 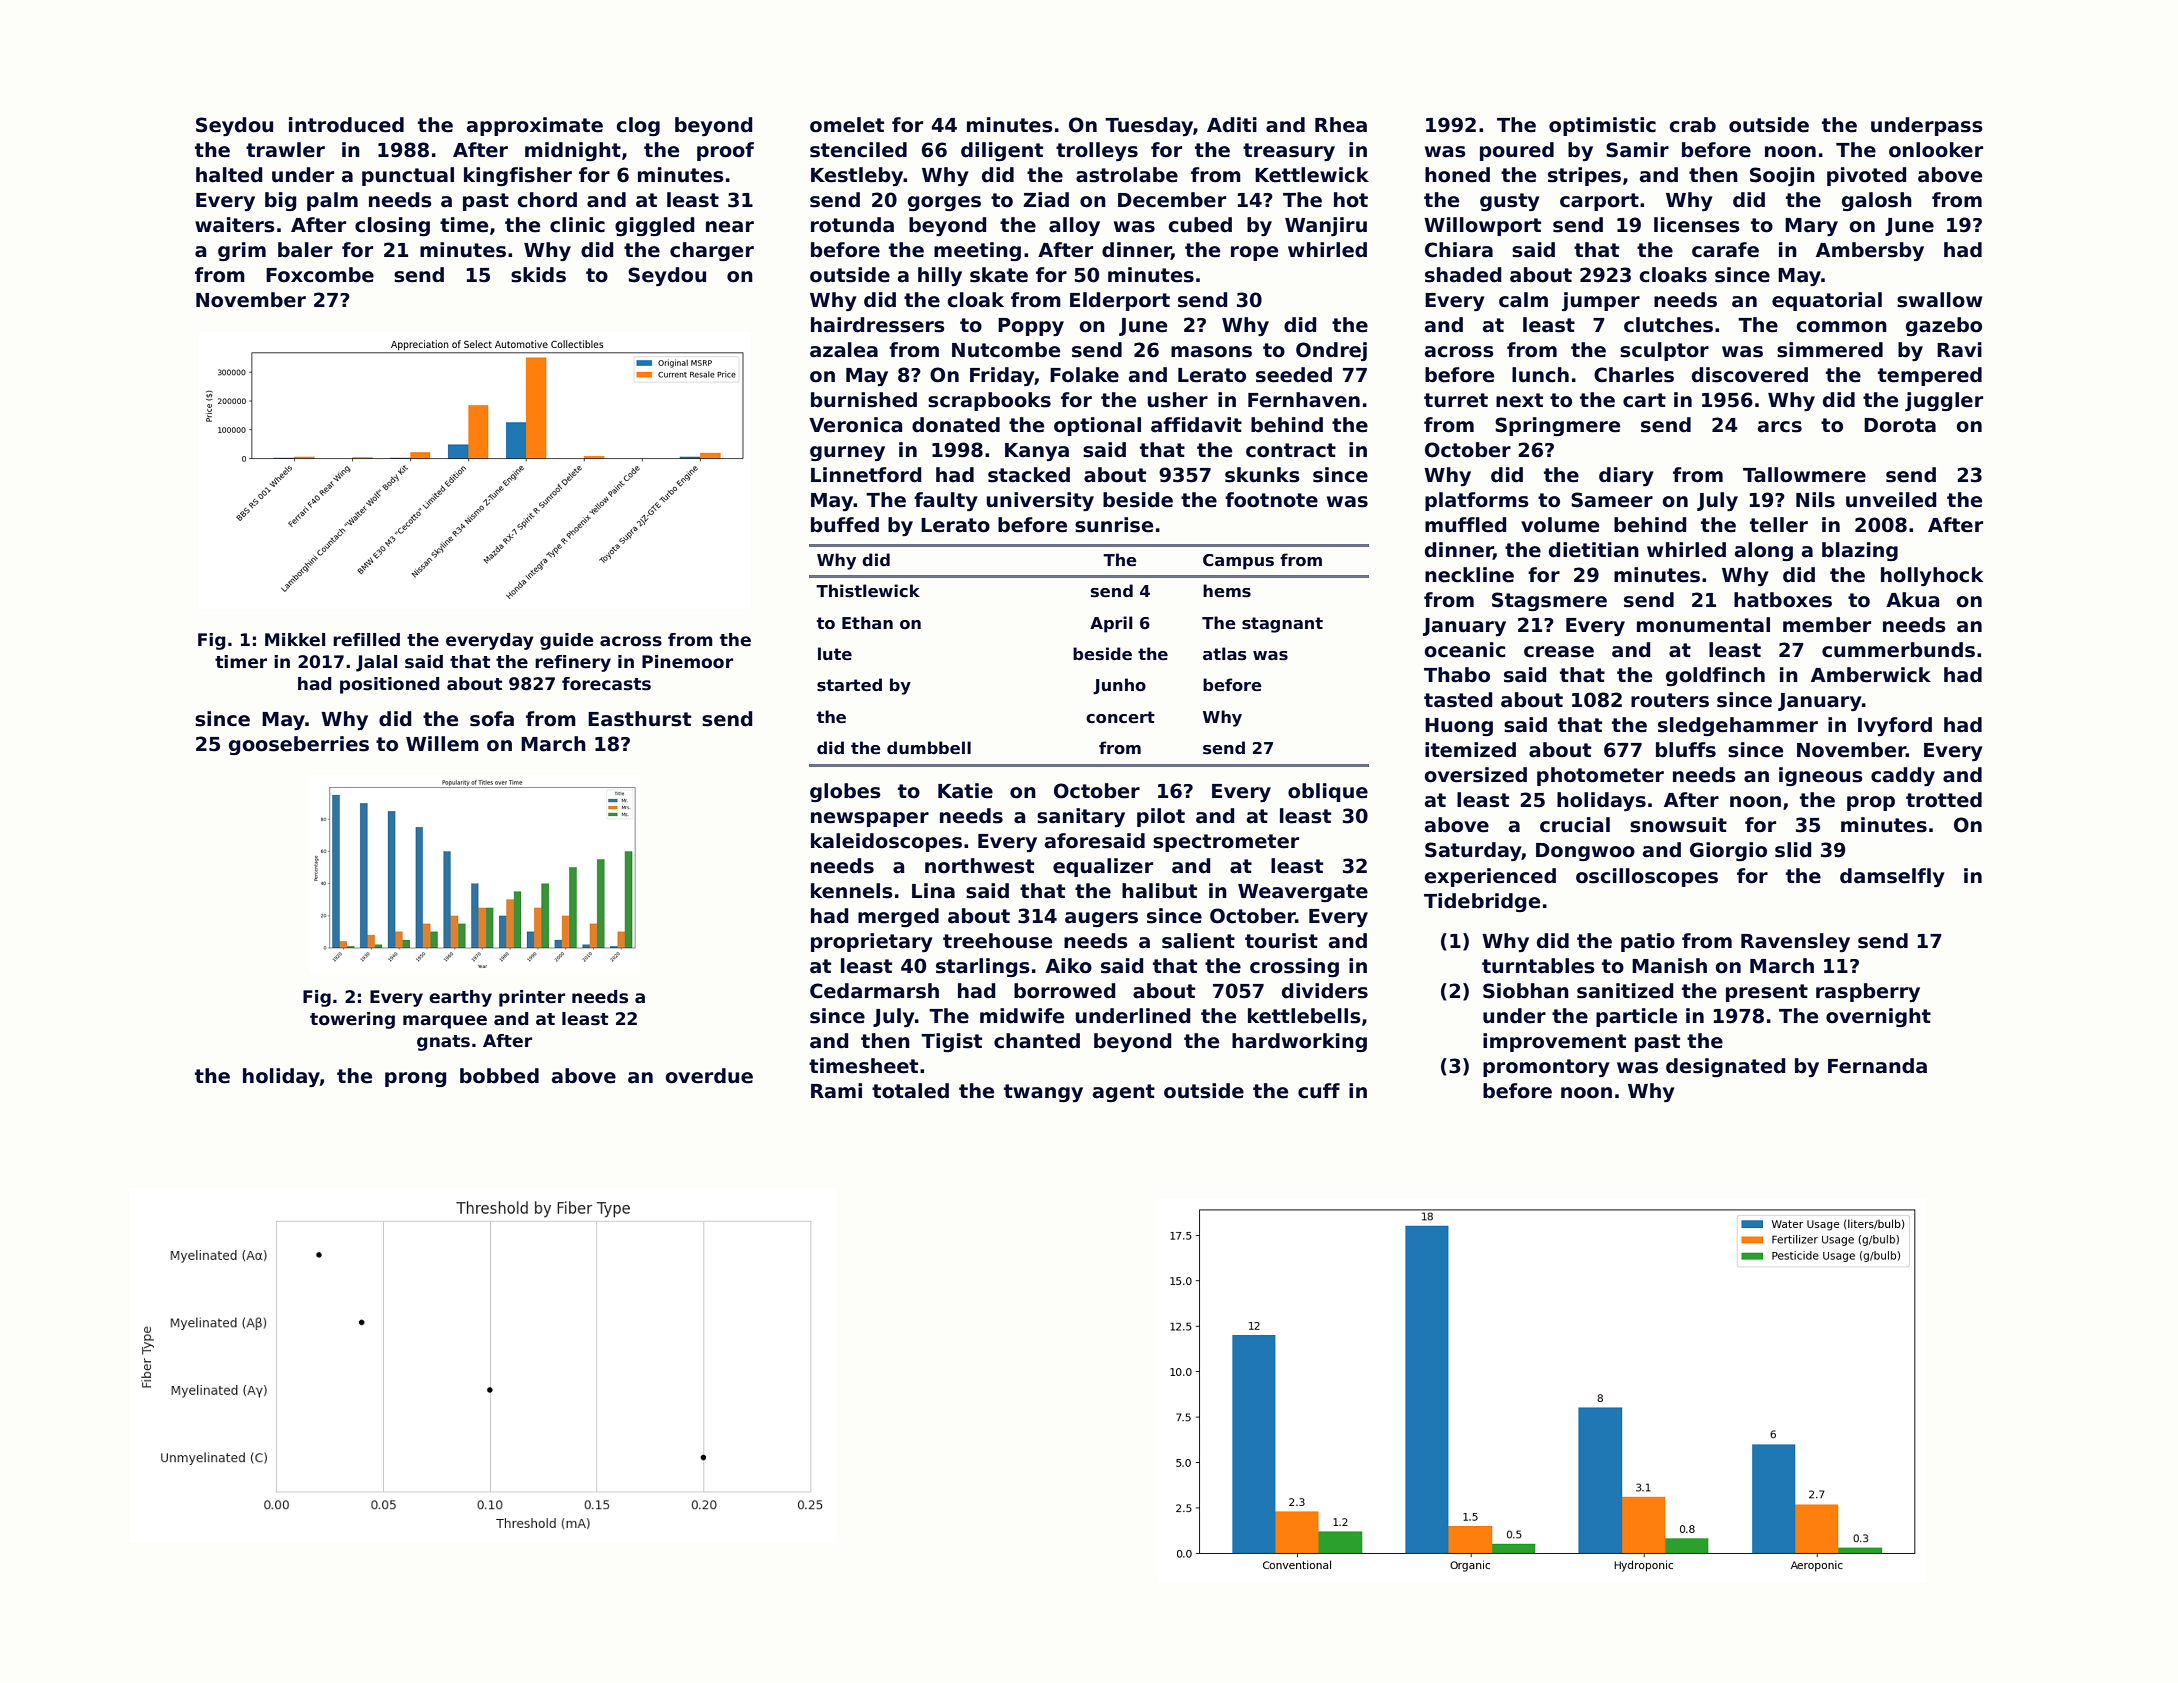 What do you see at coordinates (1692, 125) in the document?
I see `crab` at bounding box center [1692, 125].
